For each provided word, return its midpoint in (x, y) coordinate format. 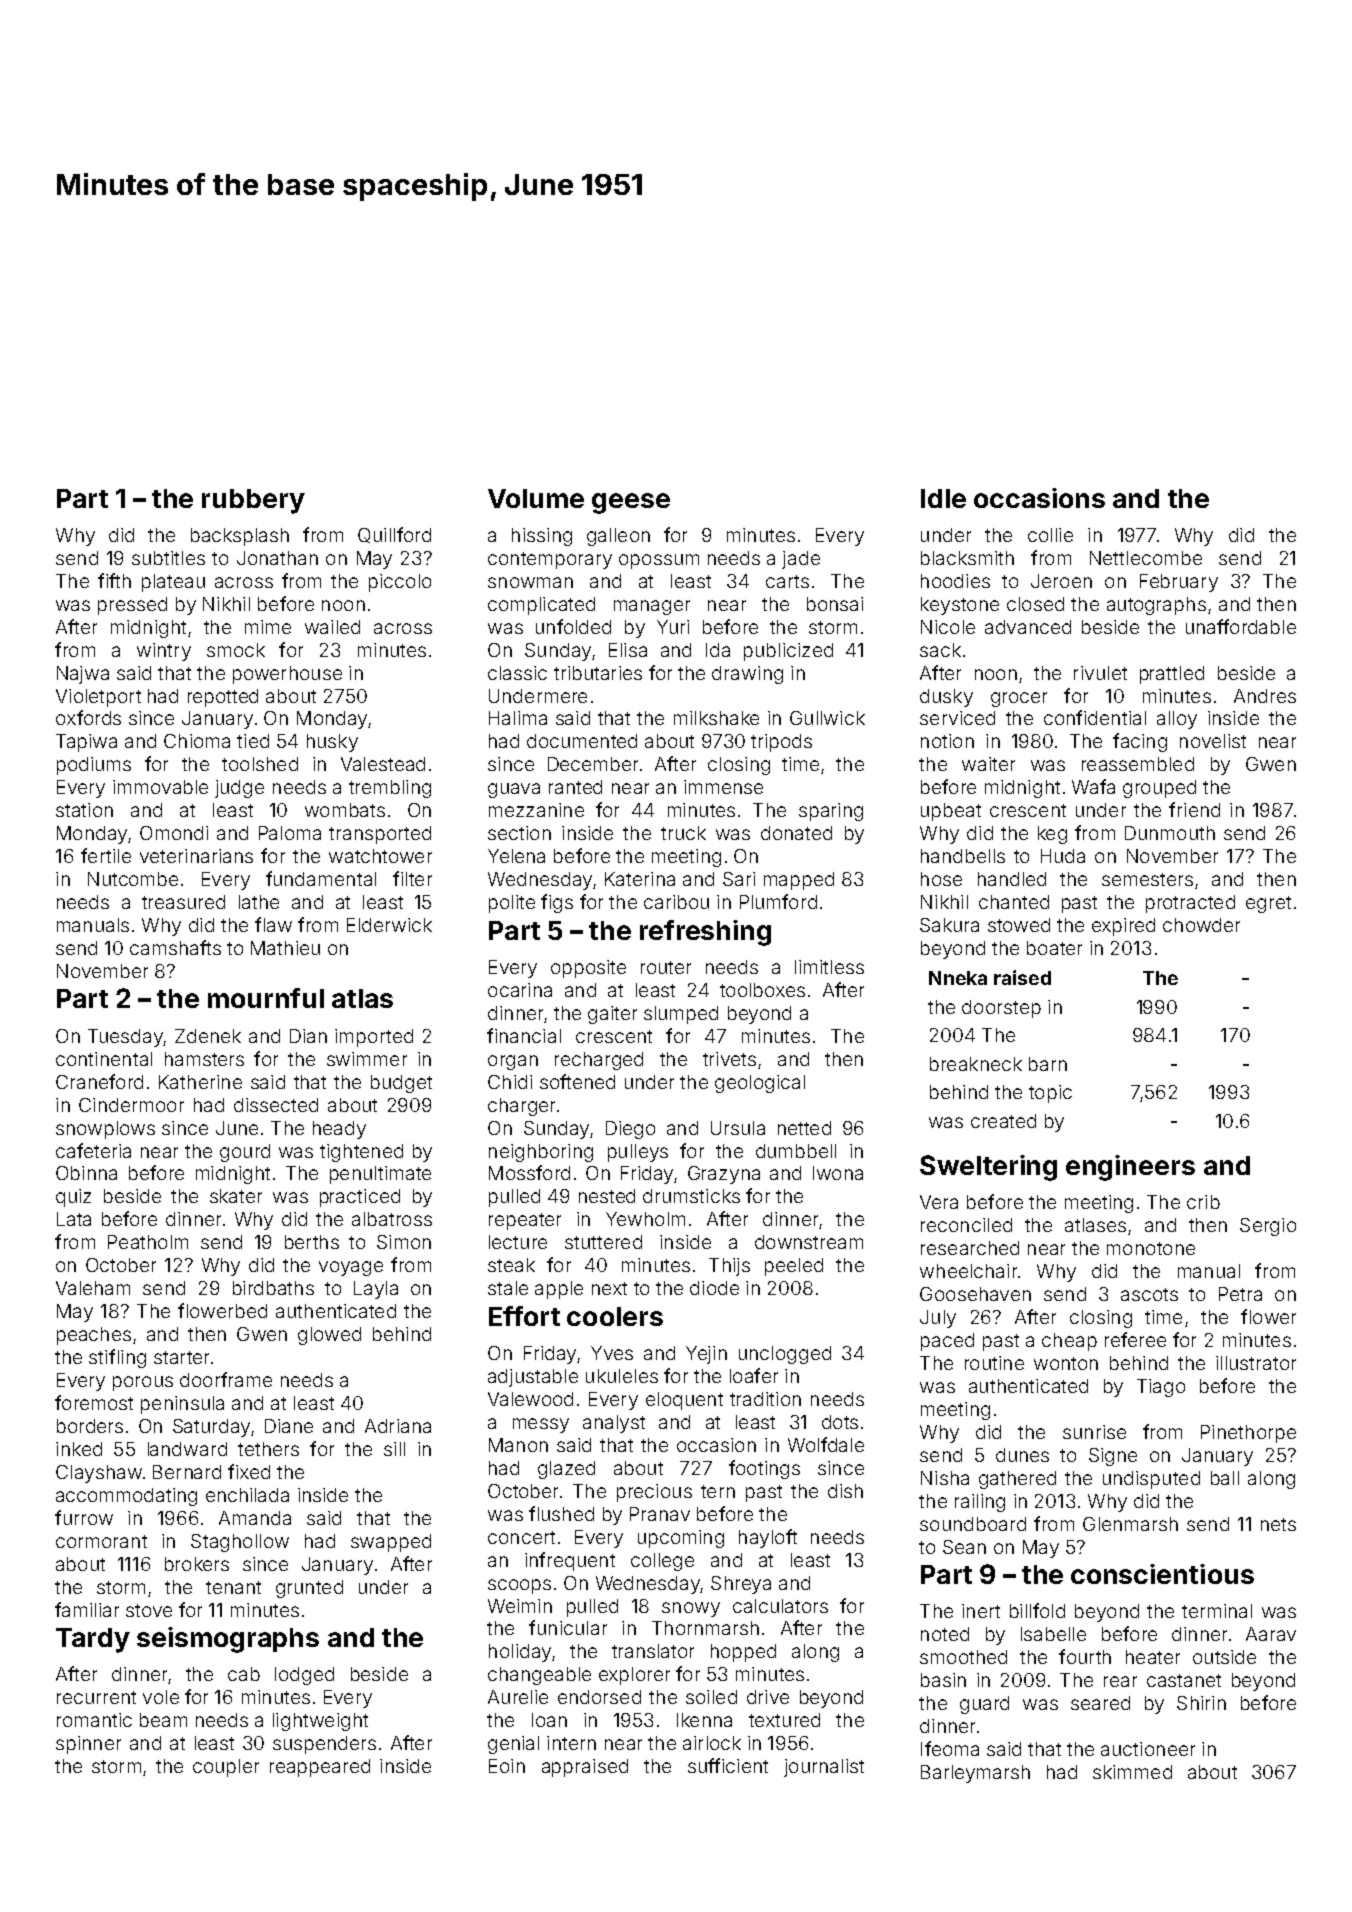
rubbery (253, 501)
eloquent (684, 1401)
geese (631, 503)
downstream (809, 1242)
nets (1278, 1524)
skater (236, 1196)
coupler (226, 1768)
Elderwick (389, 925)
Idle (943, 498)
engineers (1130, 1168)
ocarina (520, 990)
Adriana (398, 1426)
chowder (1201, 925)
